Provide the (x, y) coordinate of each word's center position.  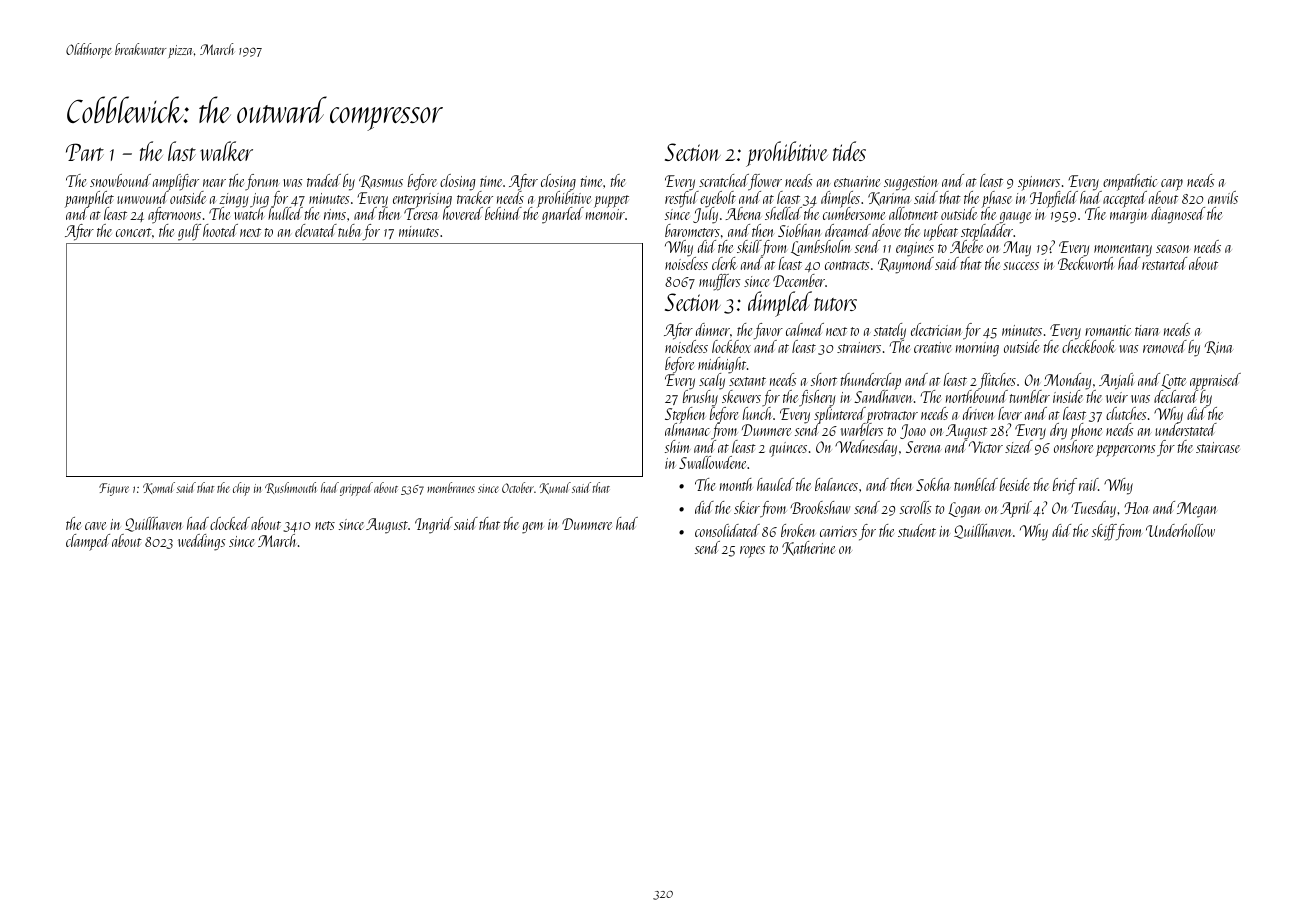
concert (134, 232)
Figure (114, 489)
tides (849, 151)
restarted (1164, 263)
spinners (1039, 183)
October (518, 487)
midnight (722, 365)
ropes (752, 552)
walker (226, 151)
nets (325, 525)
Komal (159, 488)
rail (1088, 484)
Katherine (809, 548)
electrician (936, 329)
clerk (724, 263)
